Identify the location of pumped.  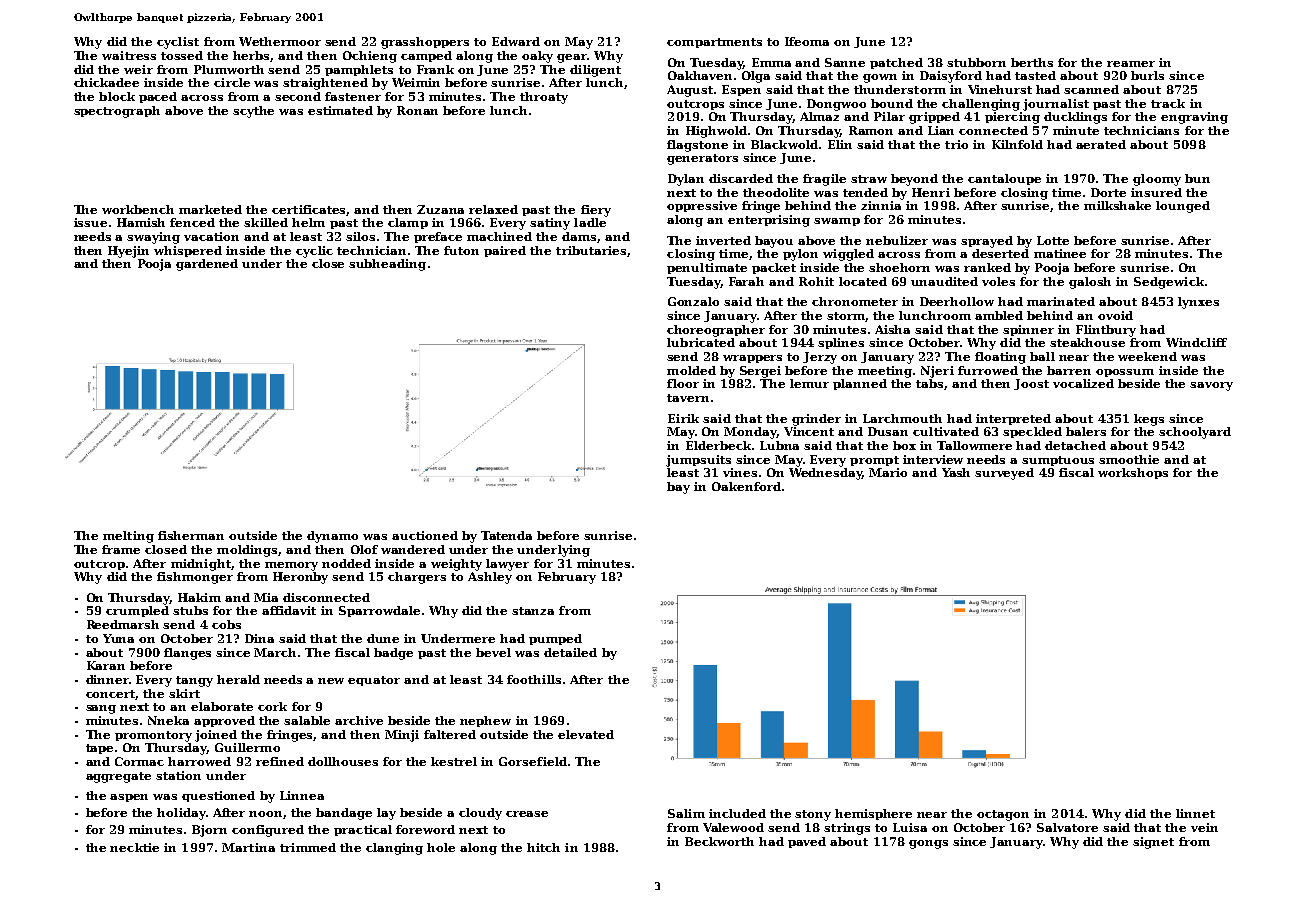
(555, 639).
